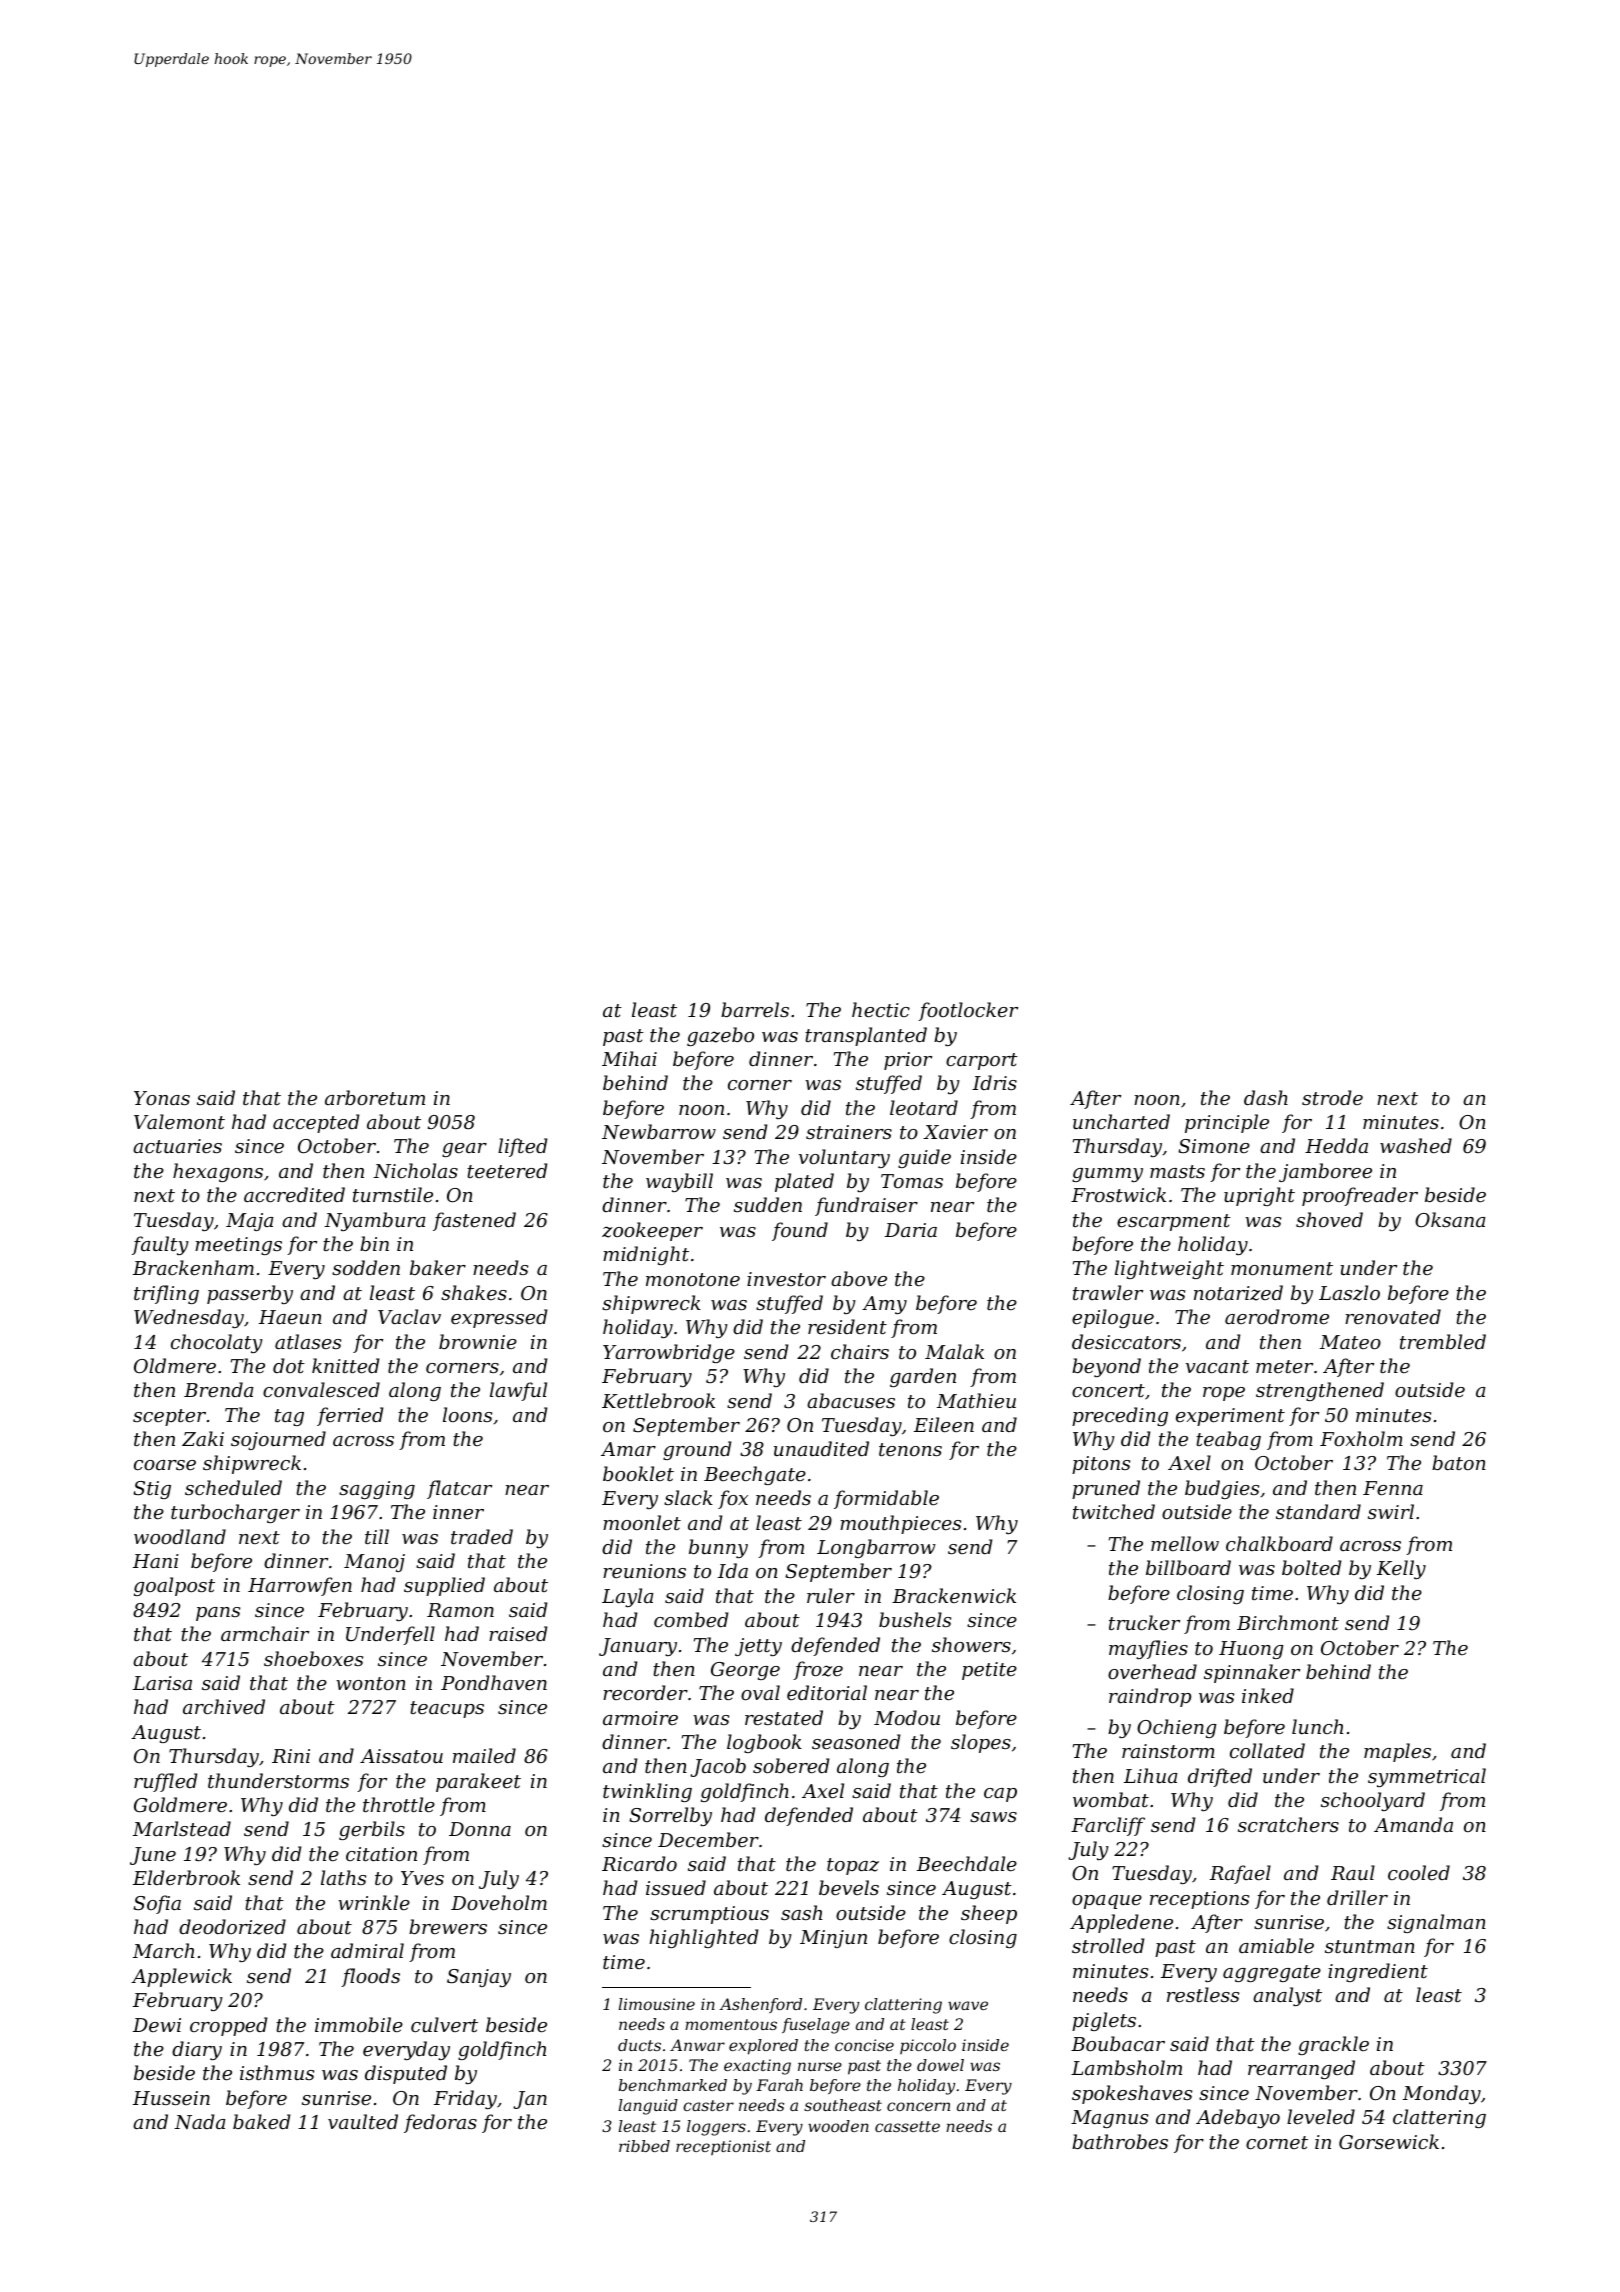 This image has width=1620, height=2292. What do you see at coordinates (679, 1182) in the image?
I see `waybill` at bounding box center [679, 1182].
